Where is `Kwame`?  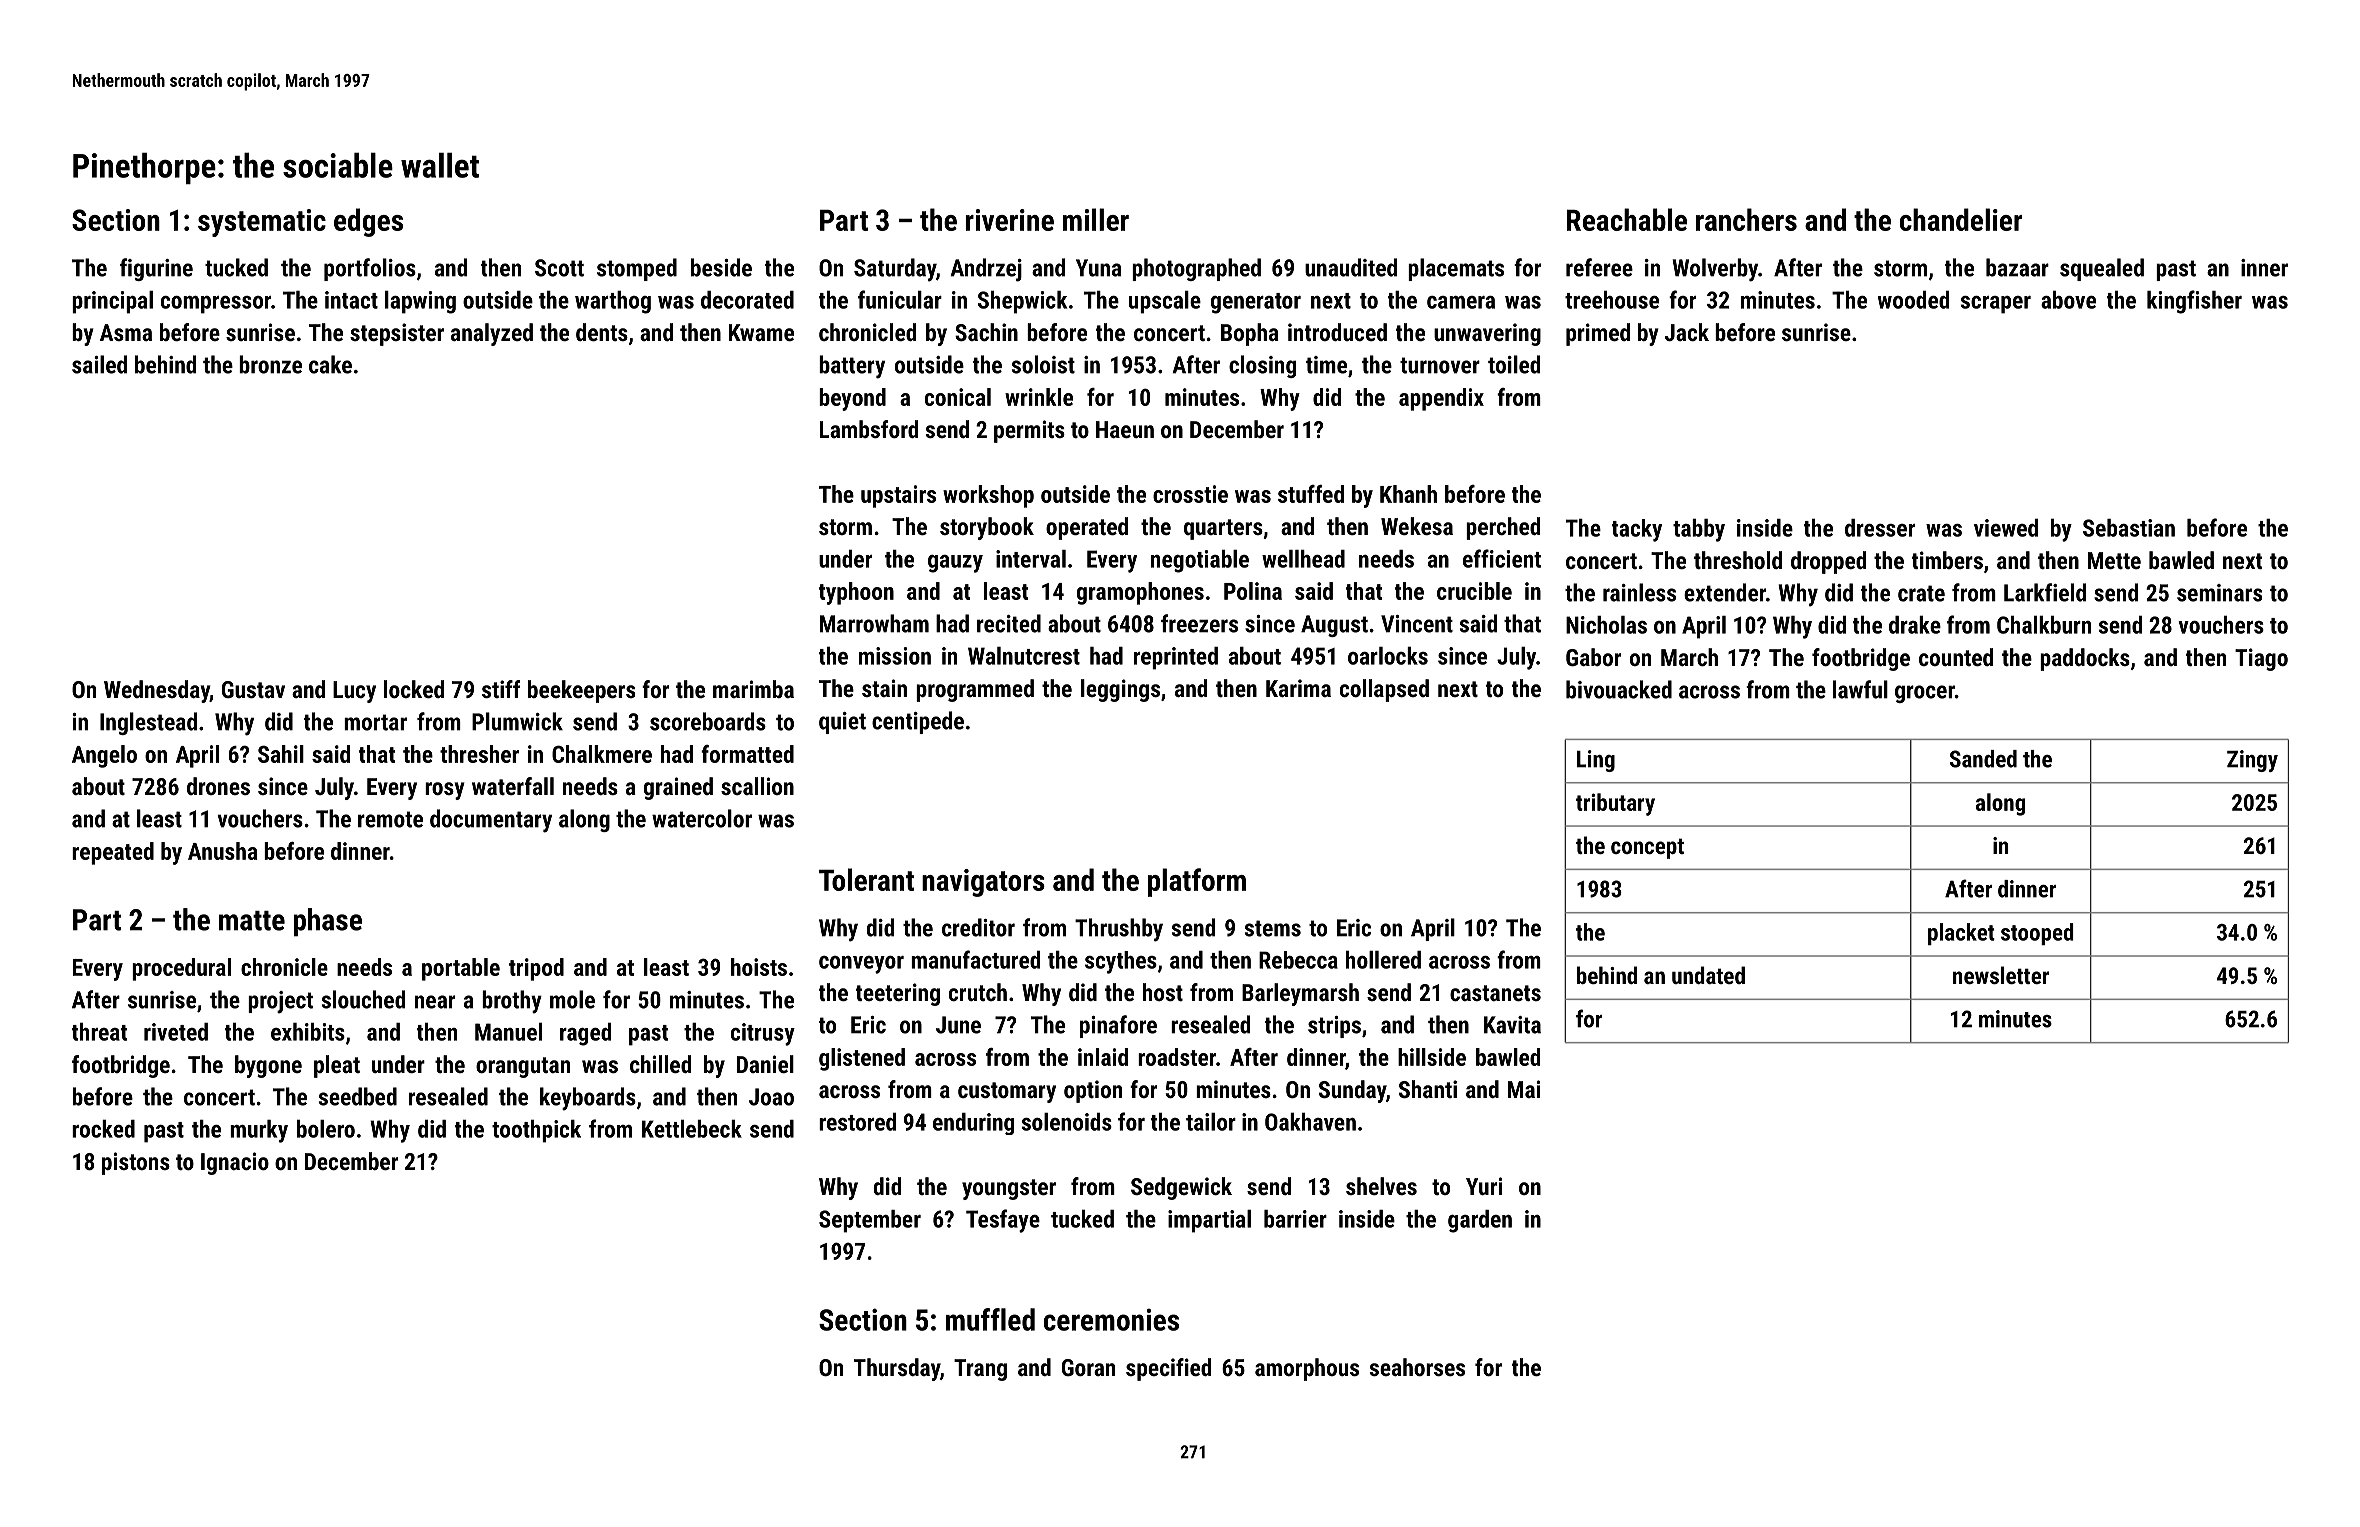
Kwame is located at coordinates (761, 332).
